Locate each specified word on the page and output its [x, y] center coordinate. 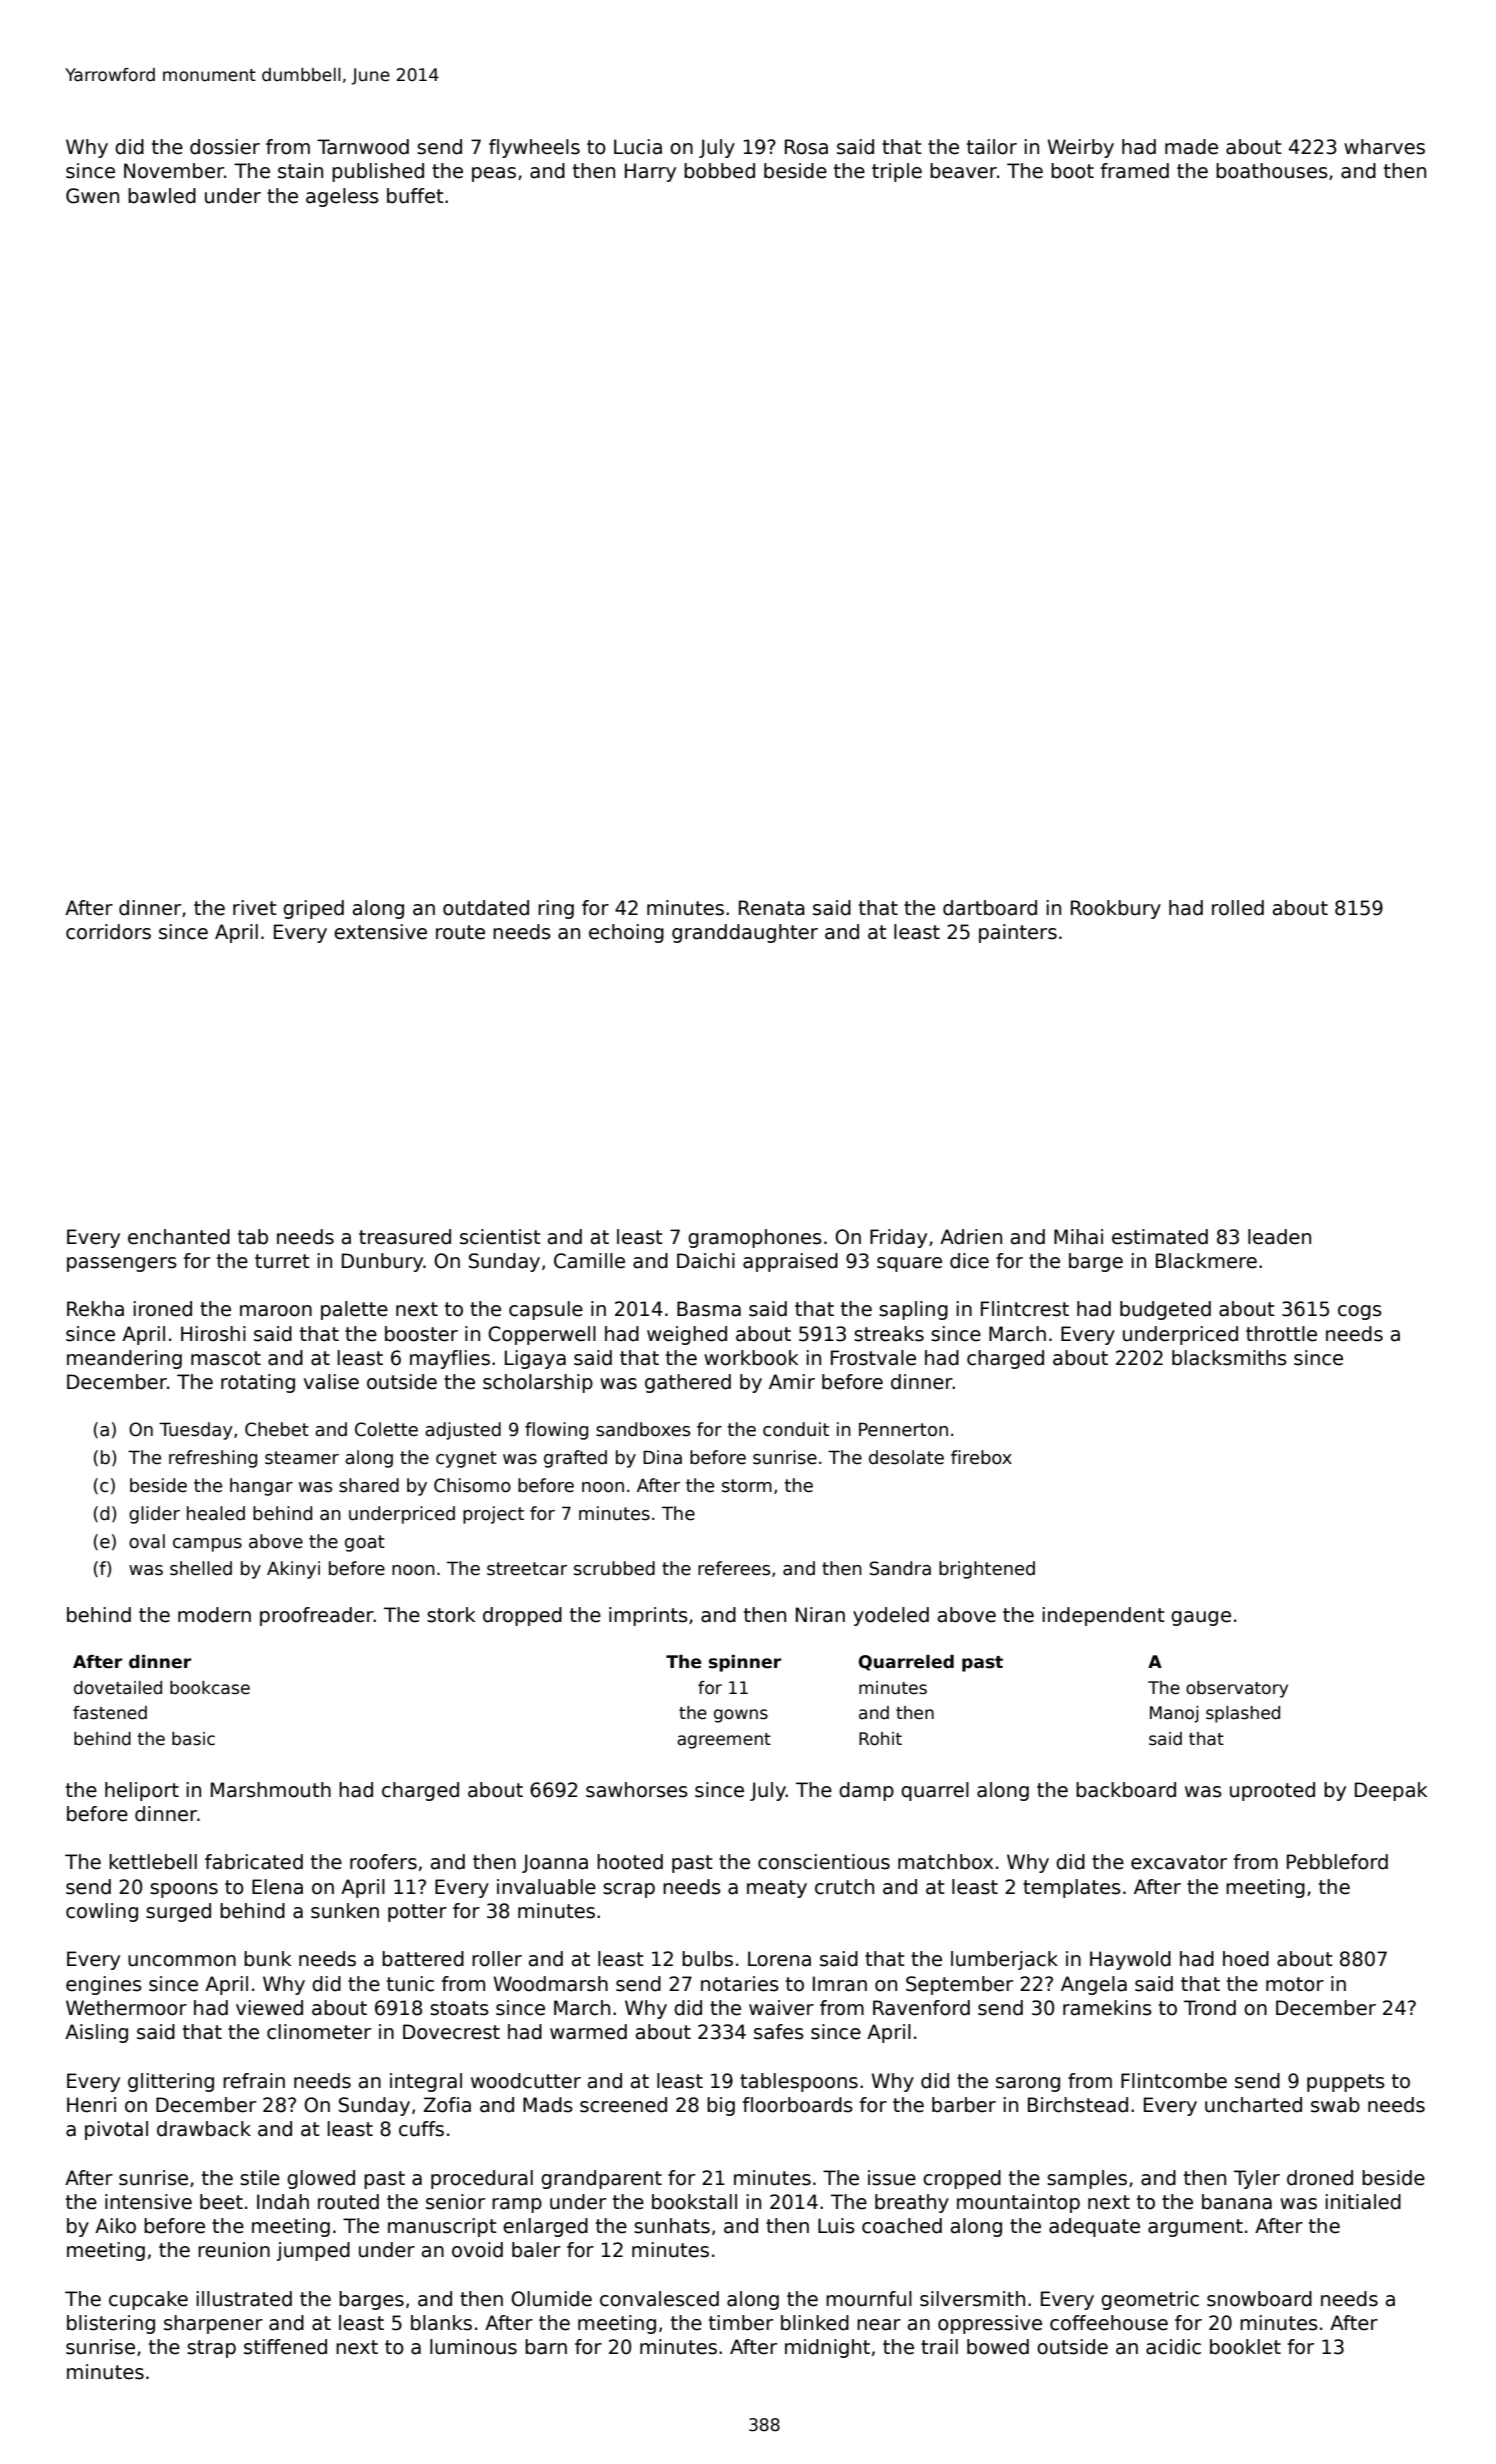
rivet [255, 908]
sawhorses [637, 1790]
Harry [650, 172]
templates [1072, 1888]
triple [897, 172]
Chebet [277, 1429]
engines [104, 1985]
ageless [342, 197]
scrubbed [614, 1568]
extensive [380, 932]
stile [260, 2178]
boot [1072, 171]
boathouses [1272, 171]
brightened [987, 1570]
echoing [626, 933]
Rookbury [1116, 909]
